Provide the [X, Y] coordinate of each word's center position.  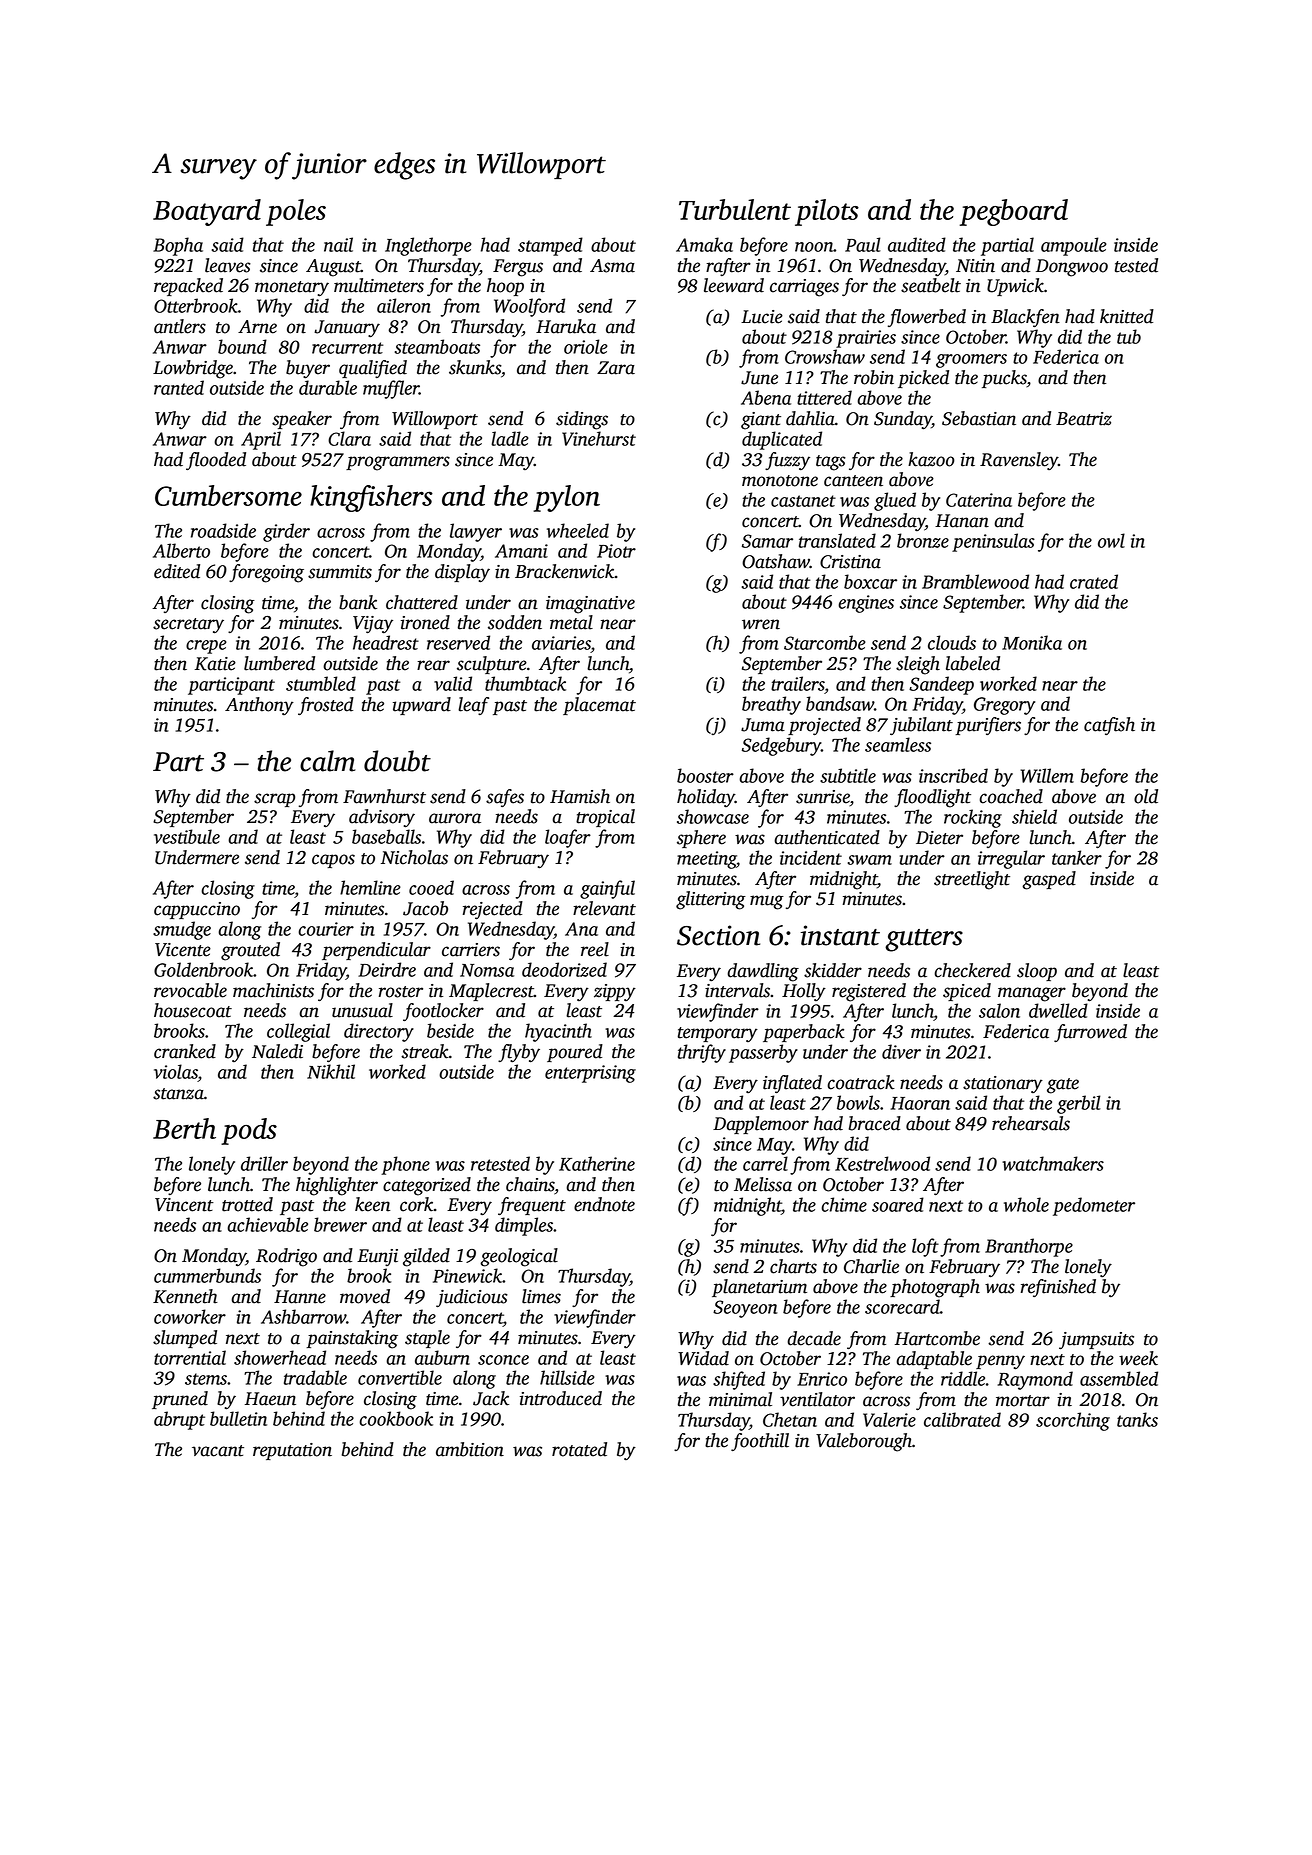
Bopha [178, 246]
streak [425, 1051]
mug [767, 902]
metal [571, 622]
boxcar [870, 581]
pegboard [1014, 212]
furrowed [1090, 1033]
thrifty [702, 1053]
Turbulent [735, 209]
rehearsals [1031, 1123]
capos [333, 861]
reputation [292, 1451]
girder [286, 532]
